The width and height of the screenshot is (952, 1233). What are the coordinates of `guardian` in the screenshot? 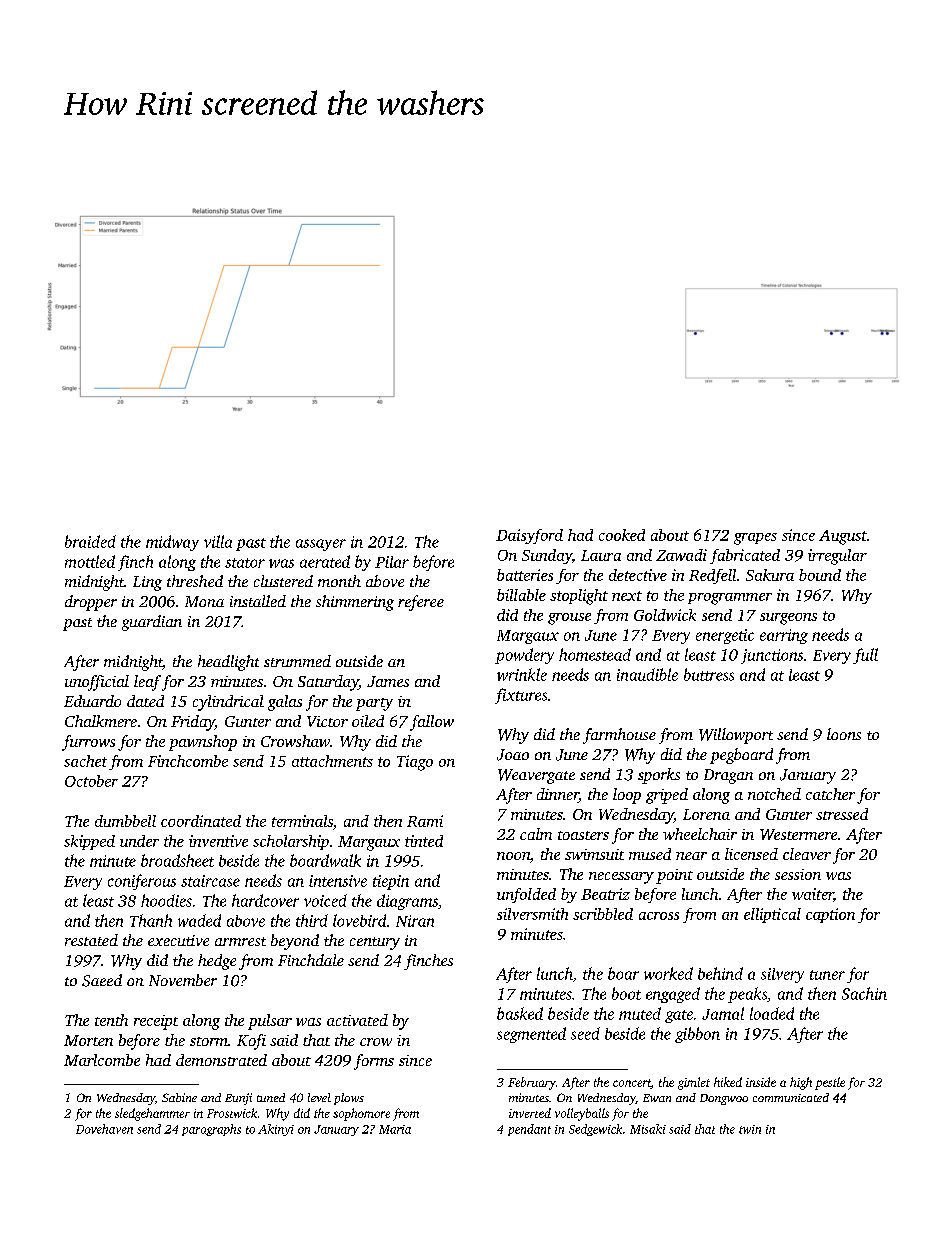 It's located at (152, 623).
